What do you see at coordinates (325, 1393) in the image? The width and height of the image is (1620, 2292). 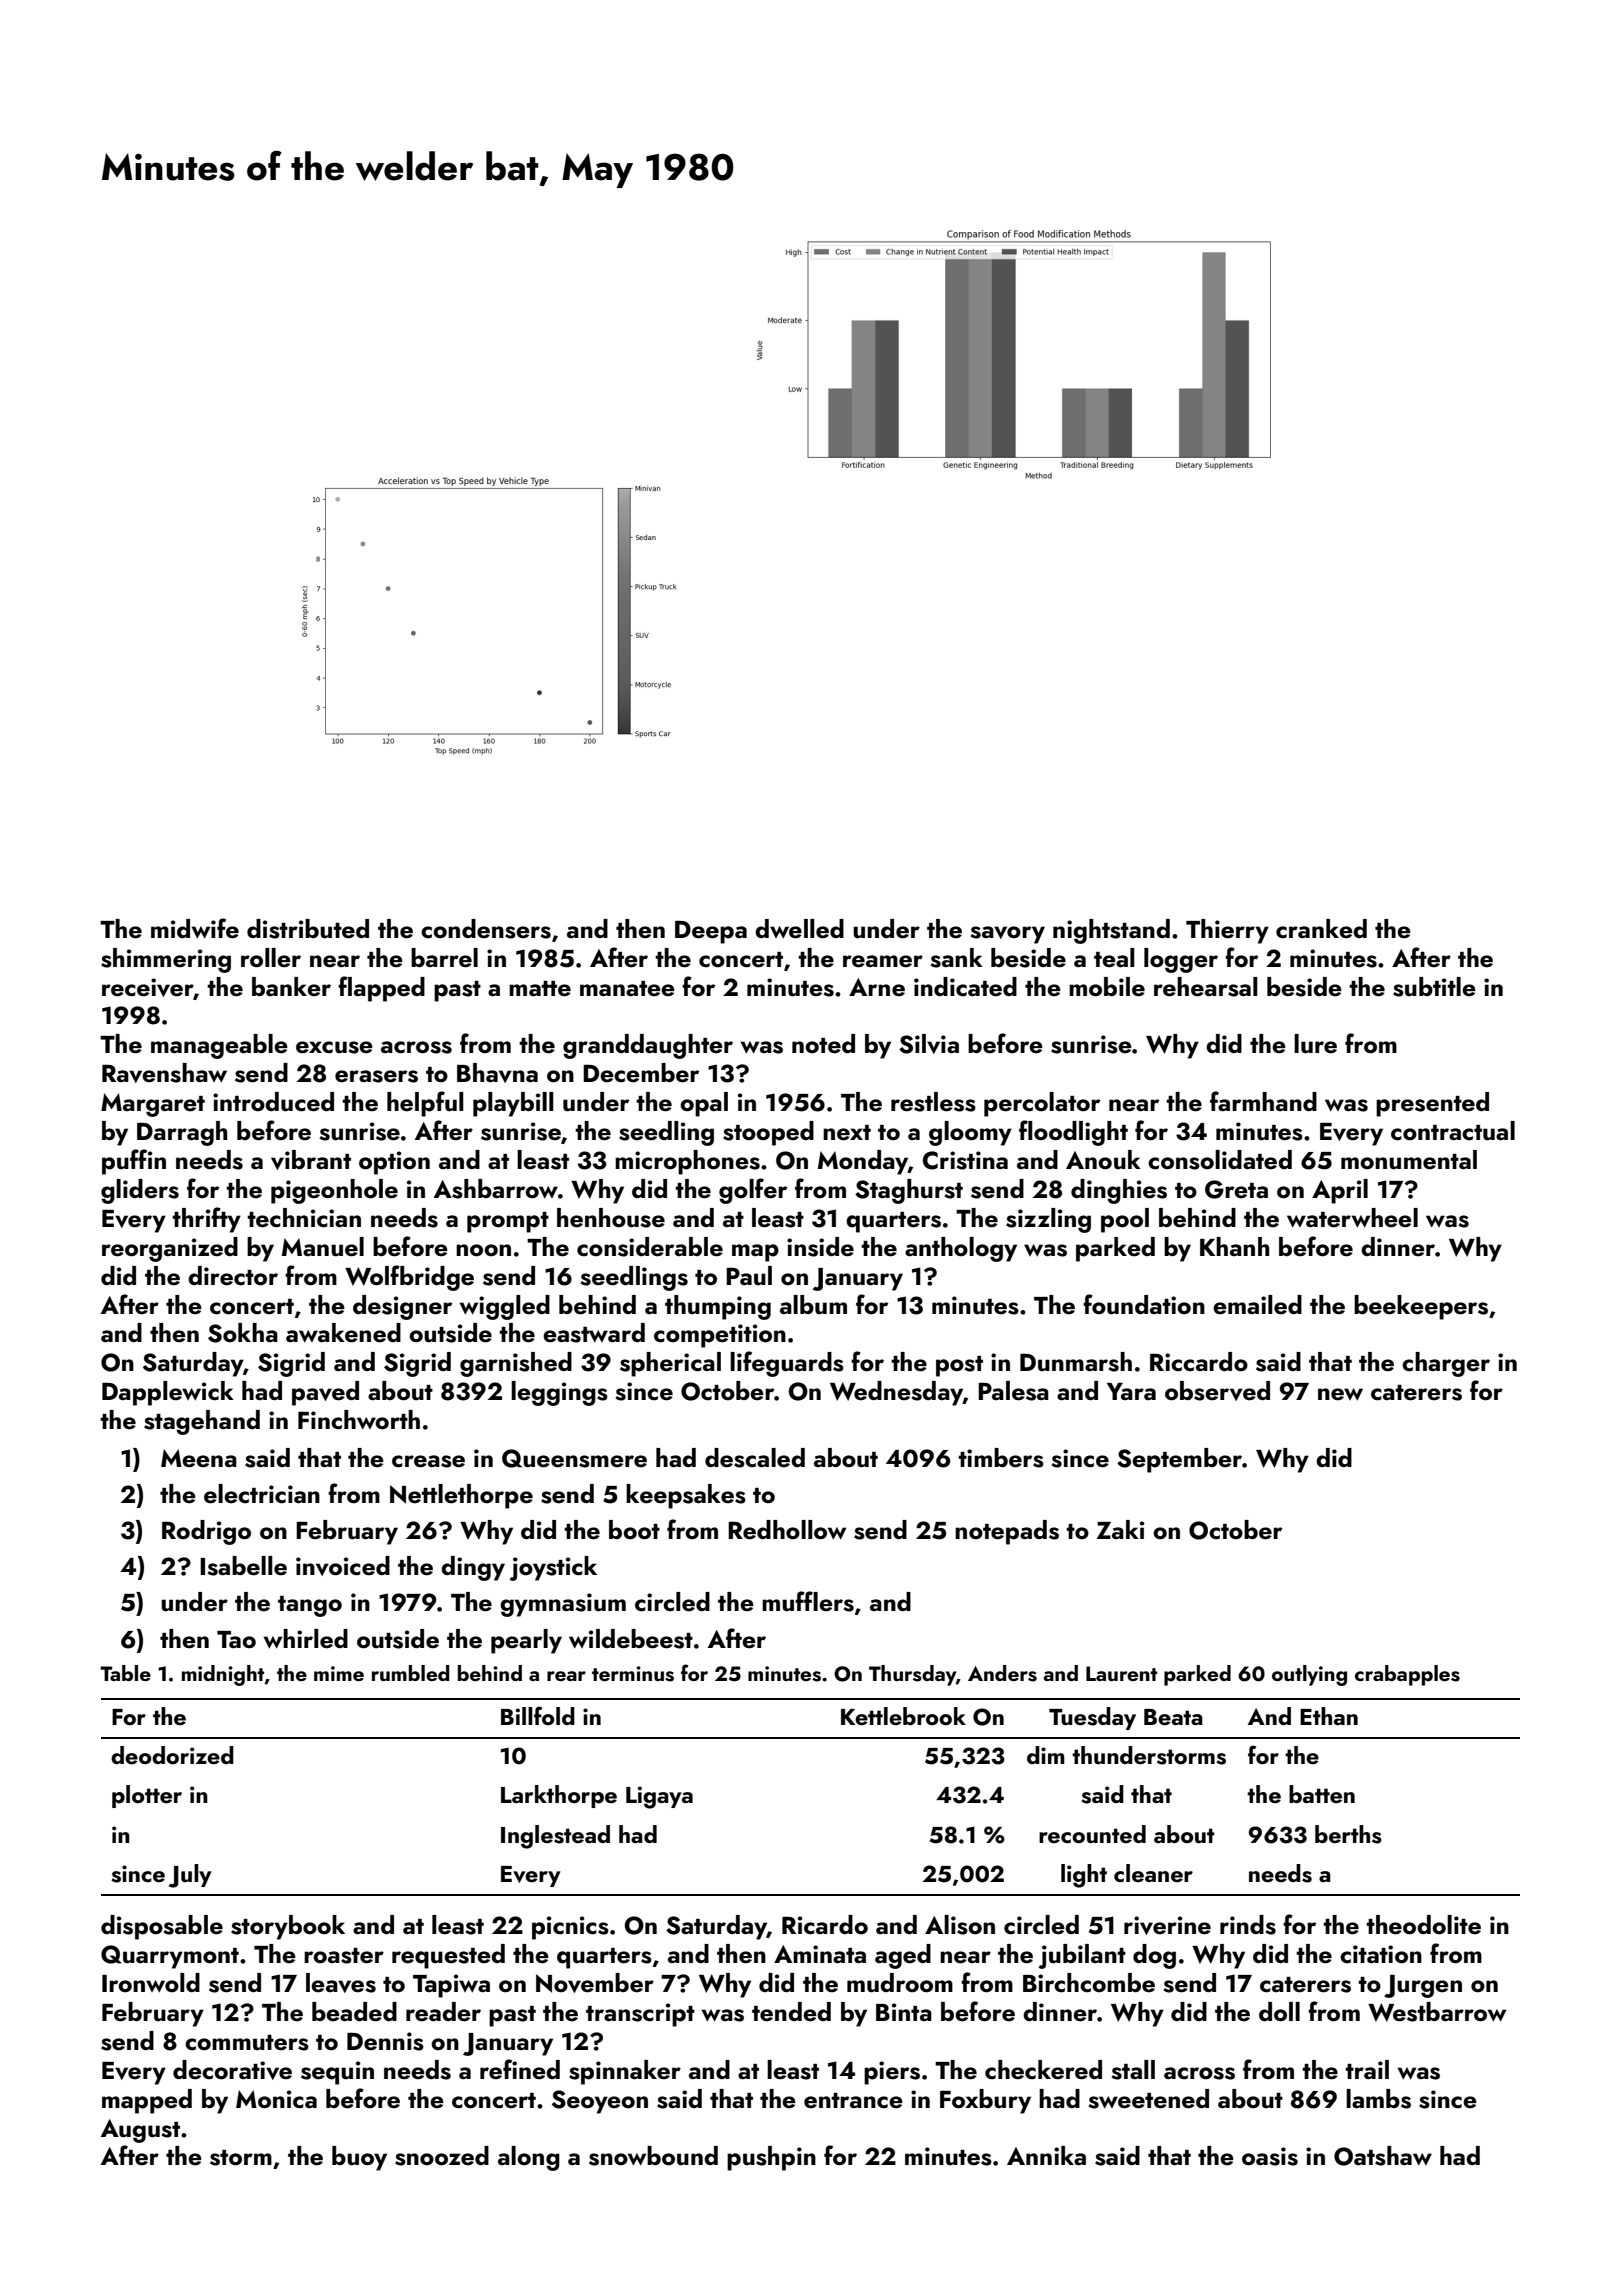 I see `paved` at bounding box center [325, 1393].
